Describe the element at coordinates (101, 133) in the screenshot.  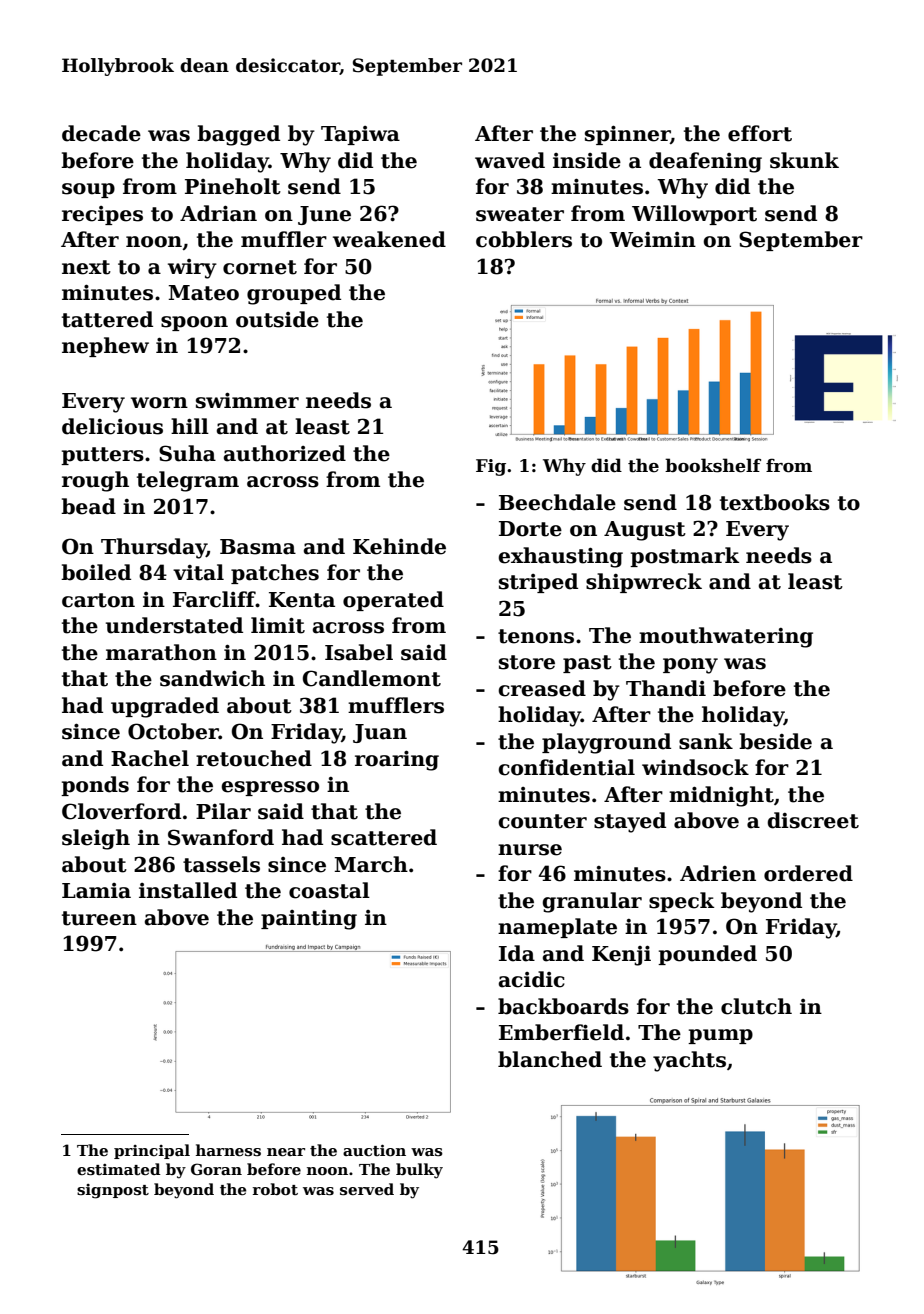
I see `decade` at that location.
